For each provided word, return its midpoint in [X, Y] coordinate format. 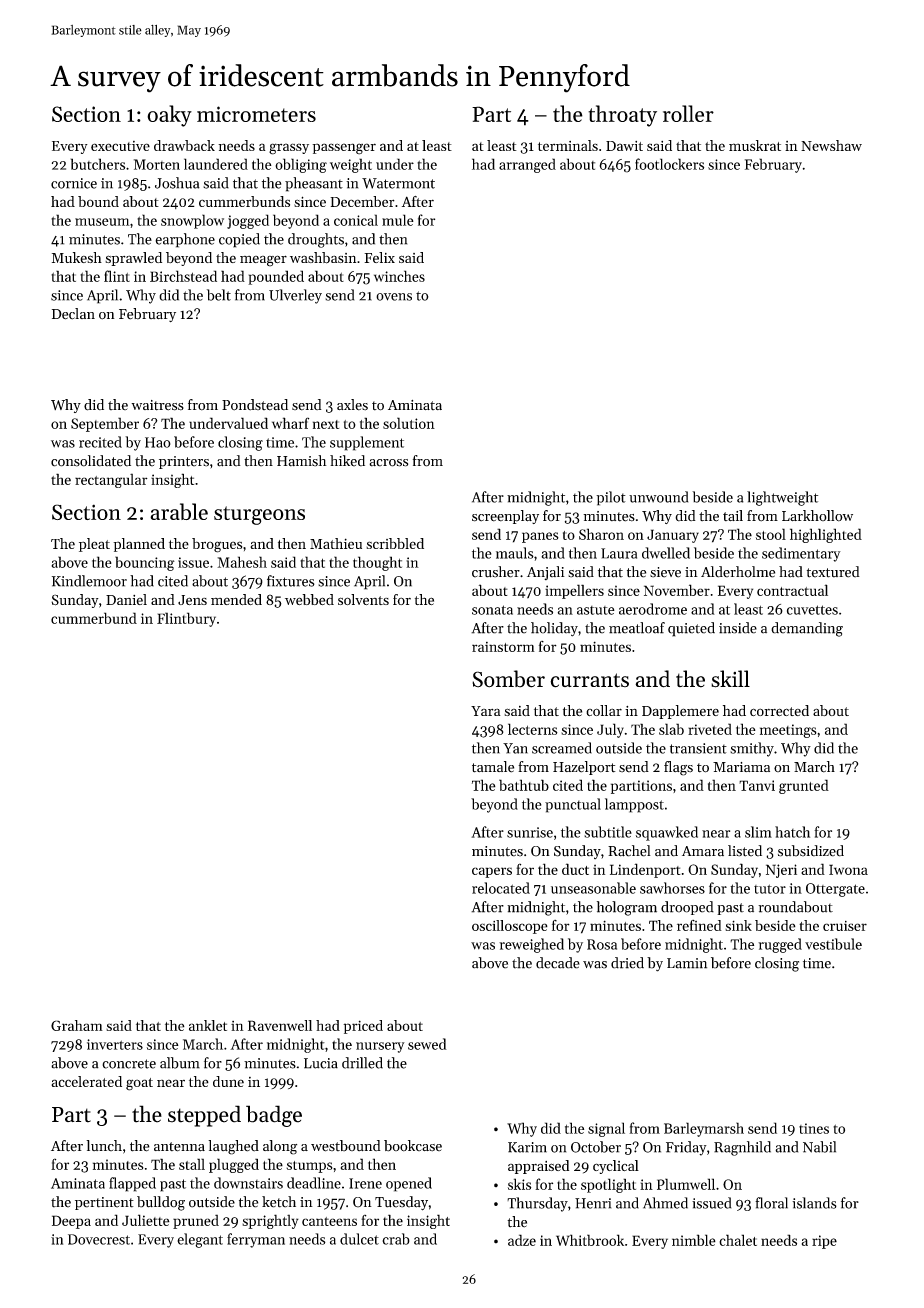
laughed [233, 1147]
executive [120, 146]
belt [219, 295]
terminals [568, 145]
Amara [703, 851]
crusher [496, 572]
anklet [208, 1025]
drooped [687, 908]
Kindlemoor [89, 581]
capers [492, 872]
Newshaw [831, 145]
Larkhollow [817, 516]
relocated [501, 888]
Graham [77, 1025]
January [673, 536]
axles [352, 405]
